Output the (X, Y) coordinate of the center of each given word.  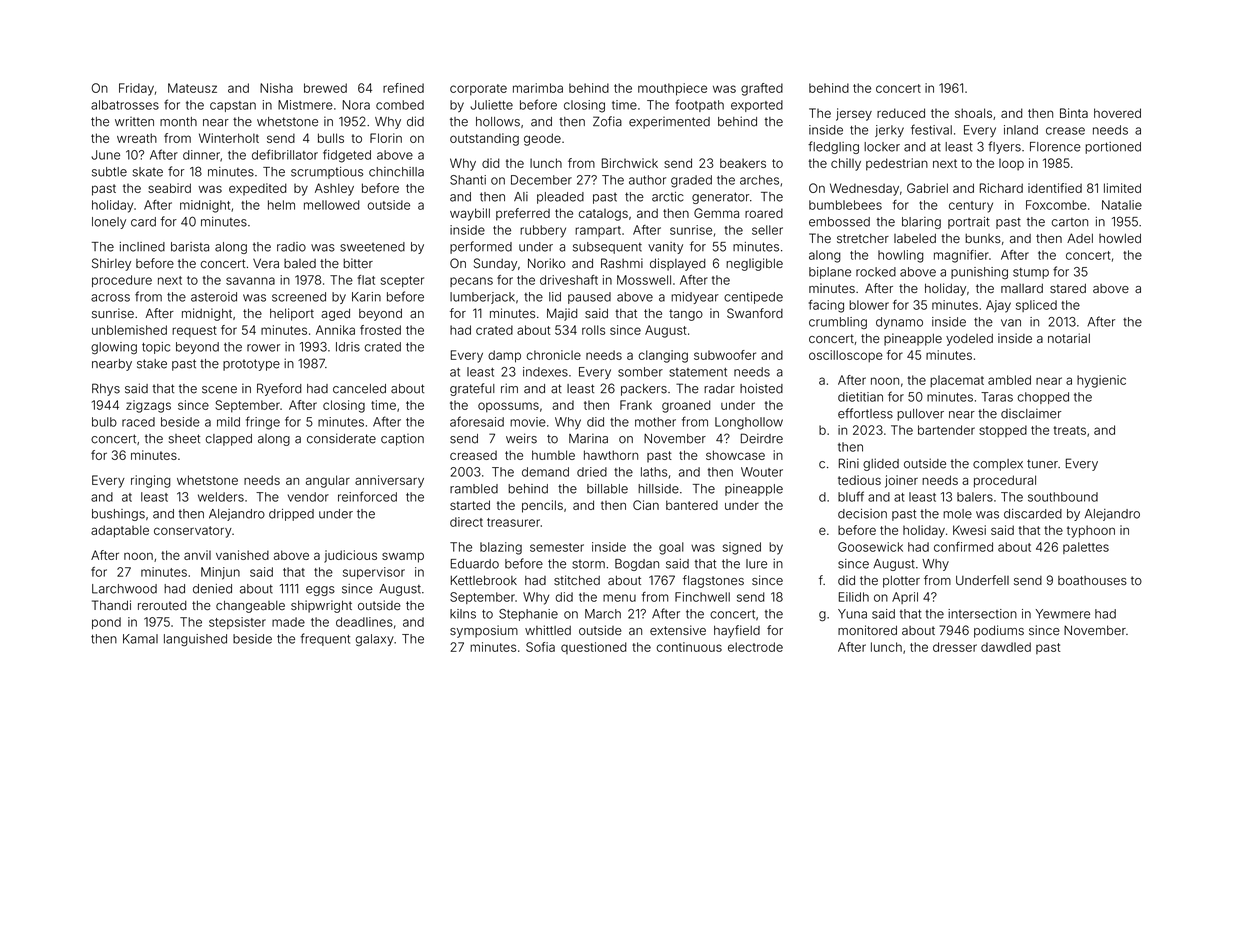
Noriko (546, 263)
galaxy (375, 640)
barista (190, 247)
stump (1031, 273)
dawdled (1006, 647)
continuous (689, 647)
